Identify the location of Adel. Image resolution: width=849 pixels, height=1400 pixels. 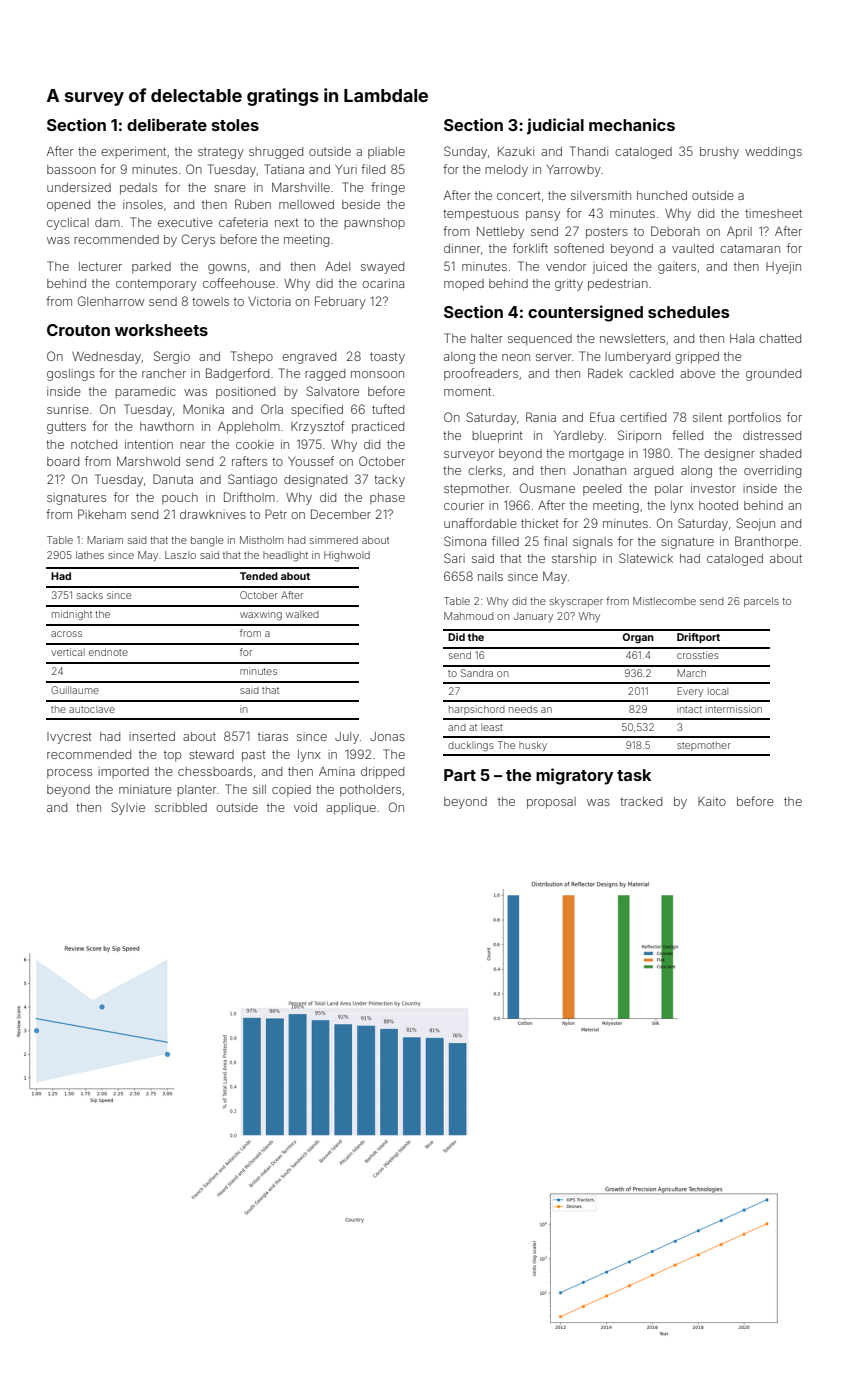
(337, 266).
